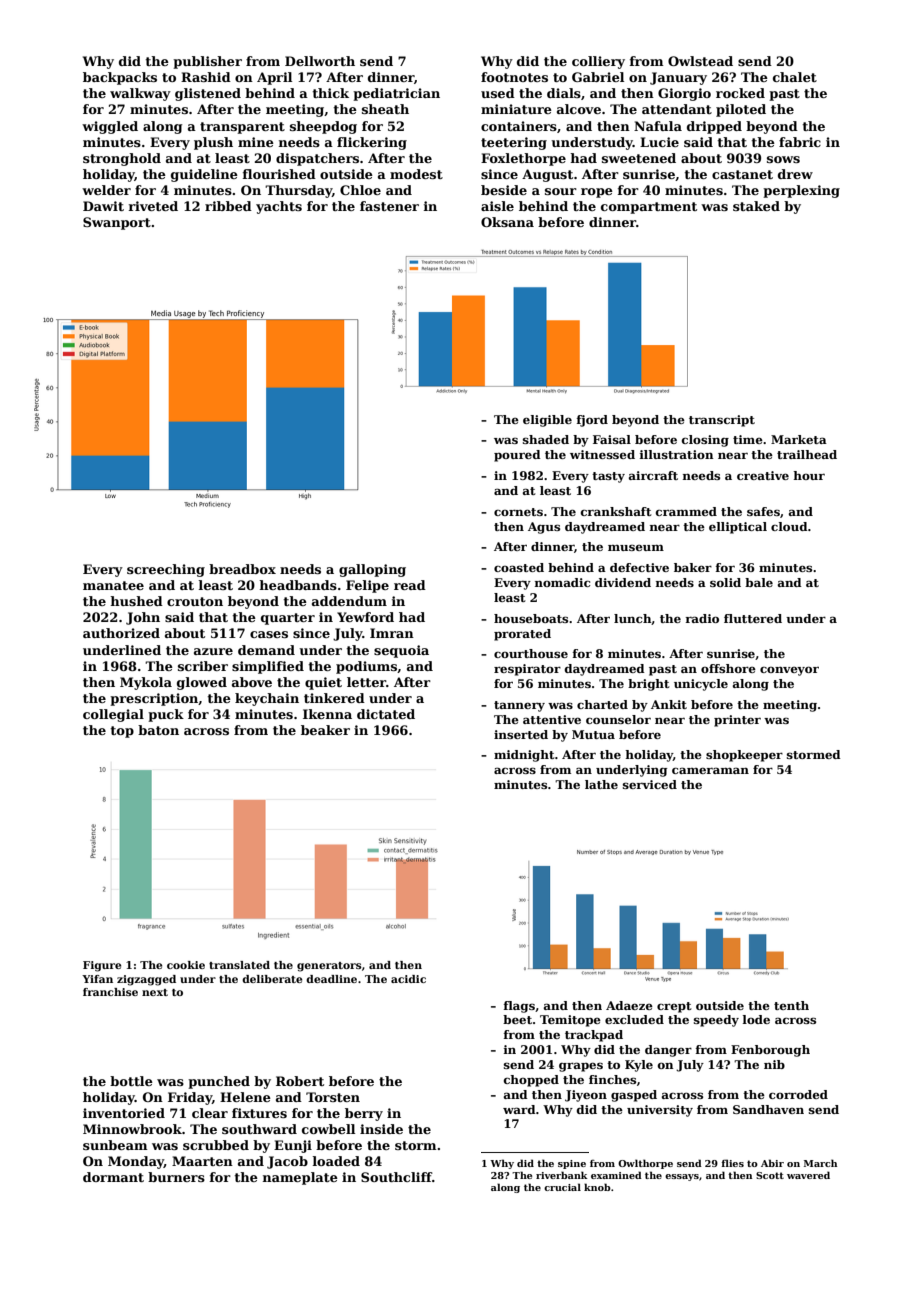  What do you see at coordinates (166, 570) in the image?
I see `screeching` at bounding box center [166, 570].
